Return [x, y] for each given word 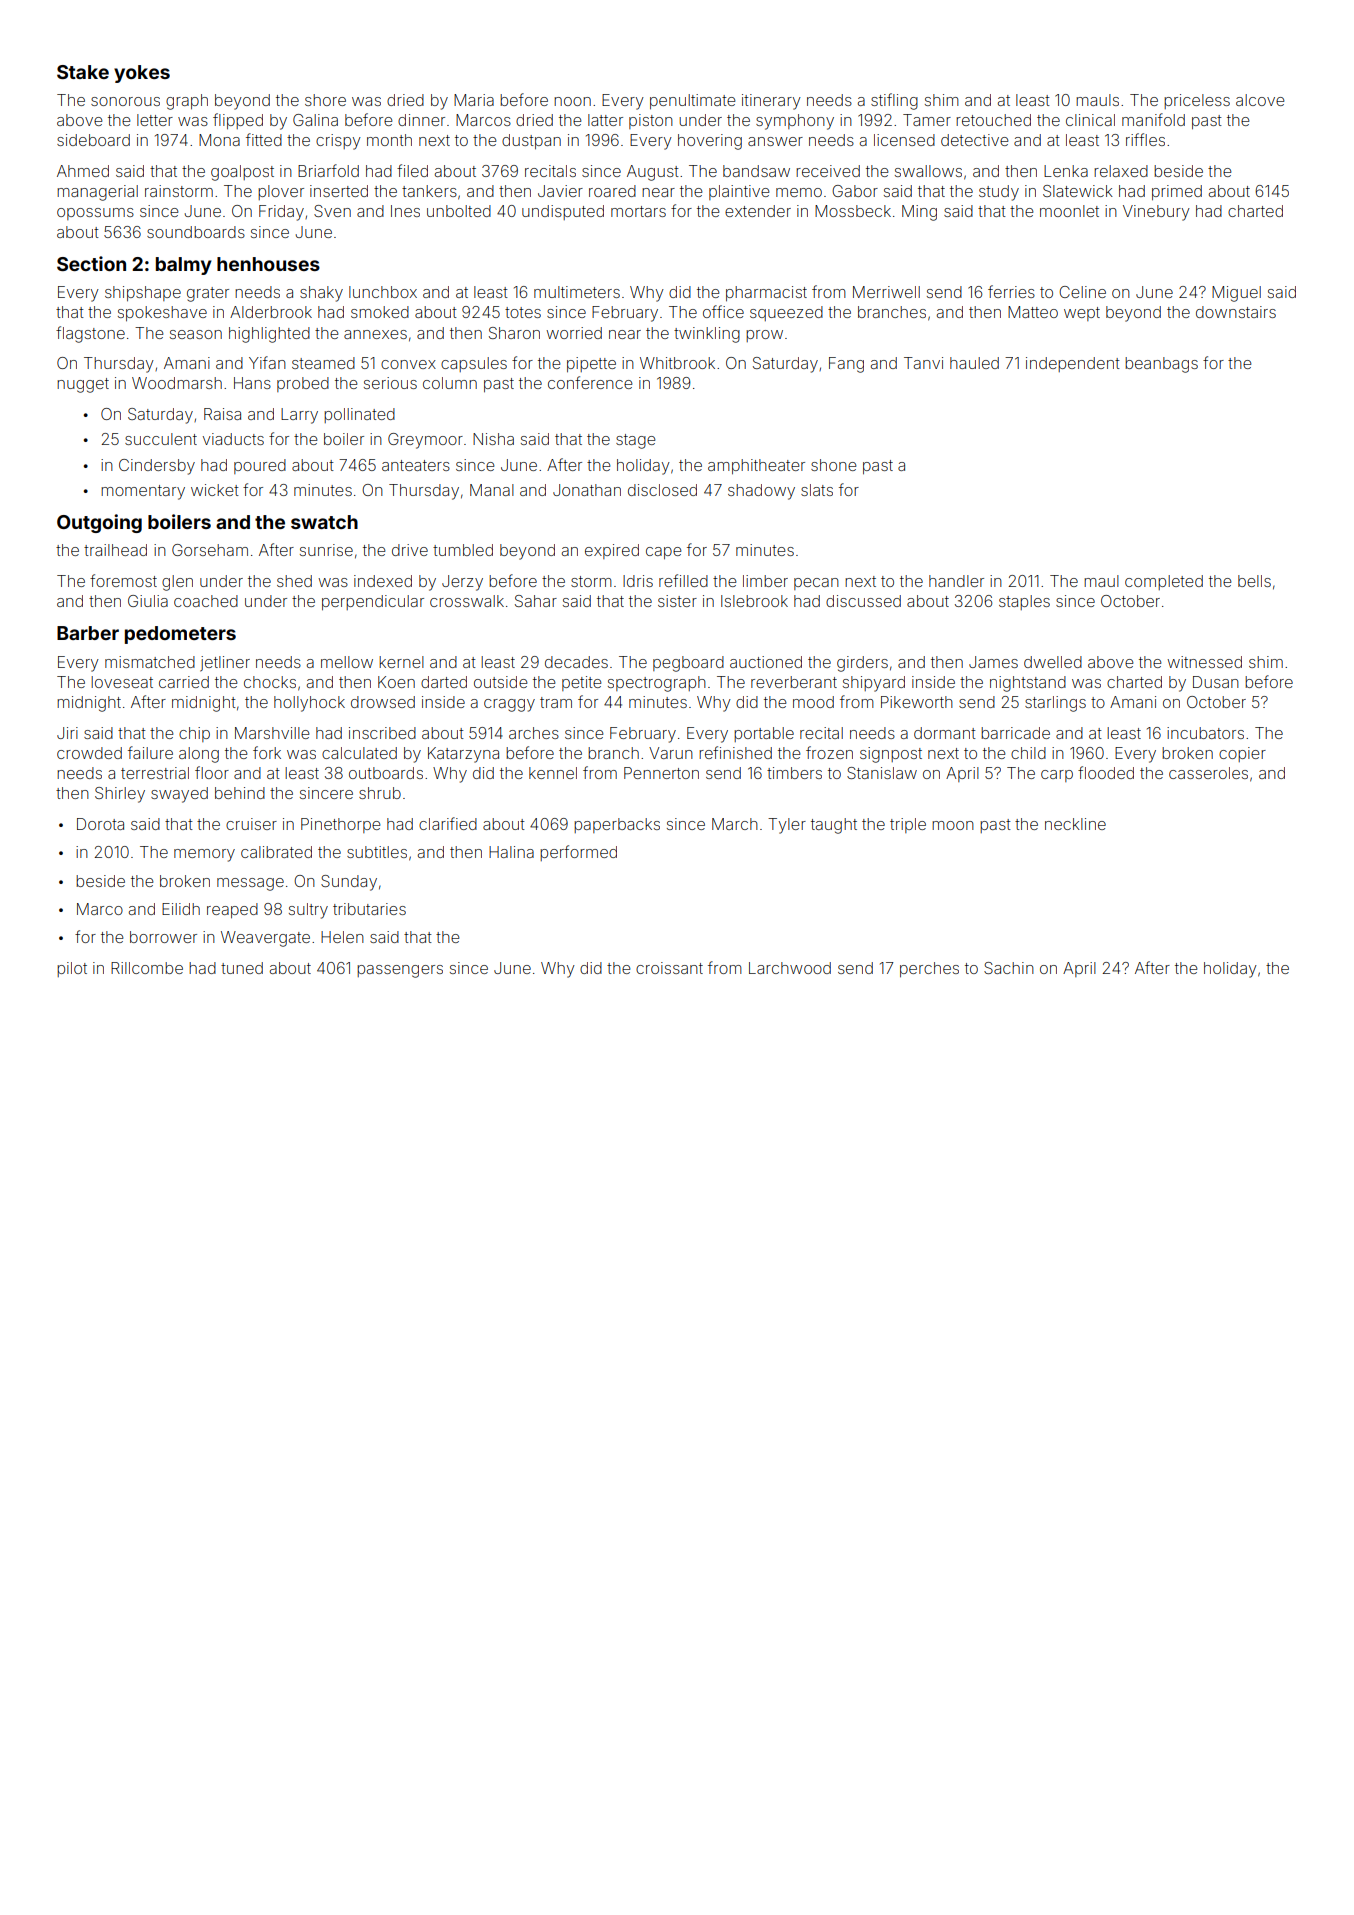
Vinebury [1156, 213]
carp [1057, 776]
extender [758, 211]
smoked [380, 312]
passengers [400, 971]
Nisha [493, 439]
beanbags [1161, 365]
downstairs [1236, 312]
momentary [143, 492]
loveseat [122, 682]
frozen [829, 752]
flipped [238, 121]
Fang [846, 365]
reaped [232, 910]
